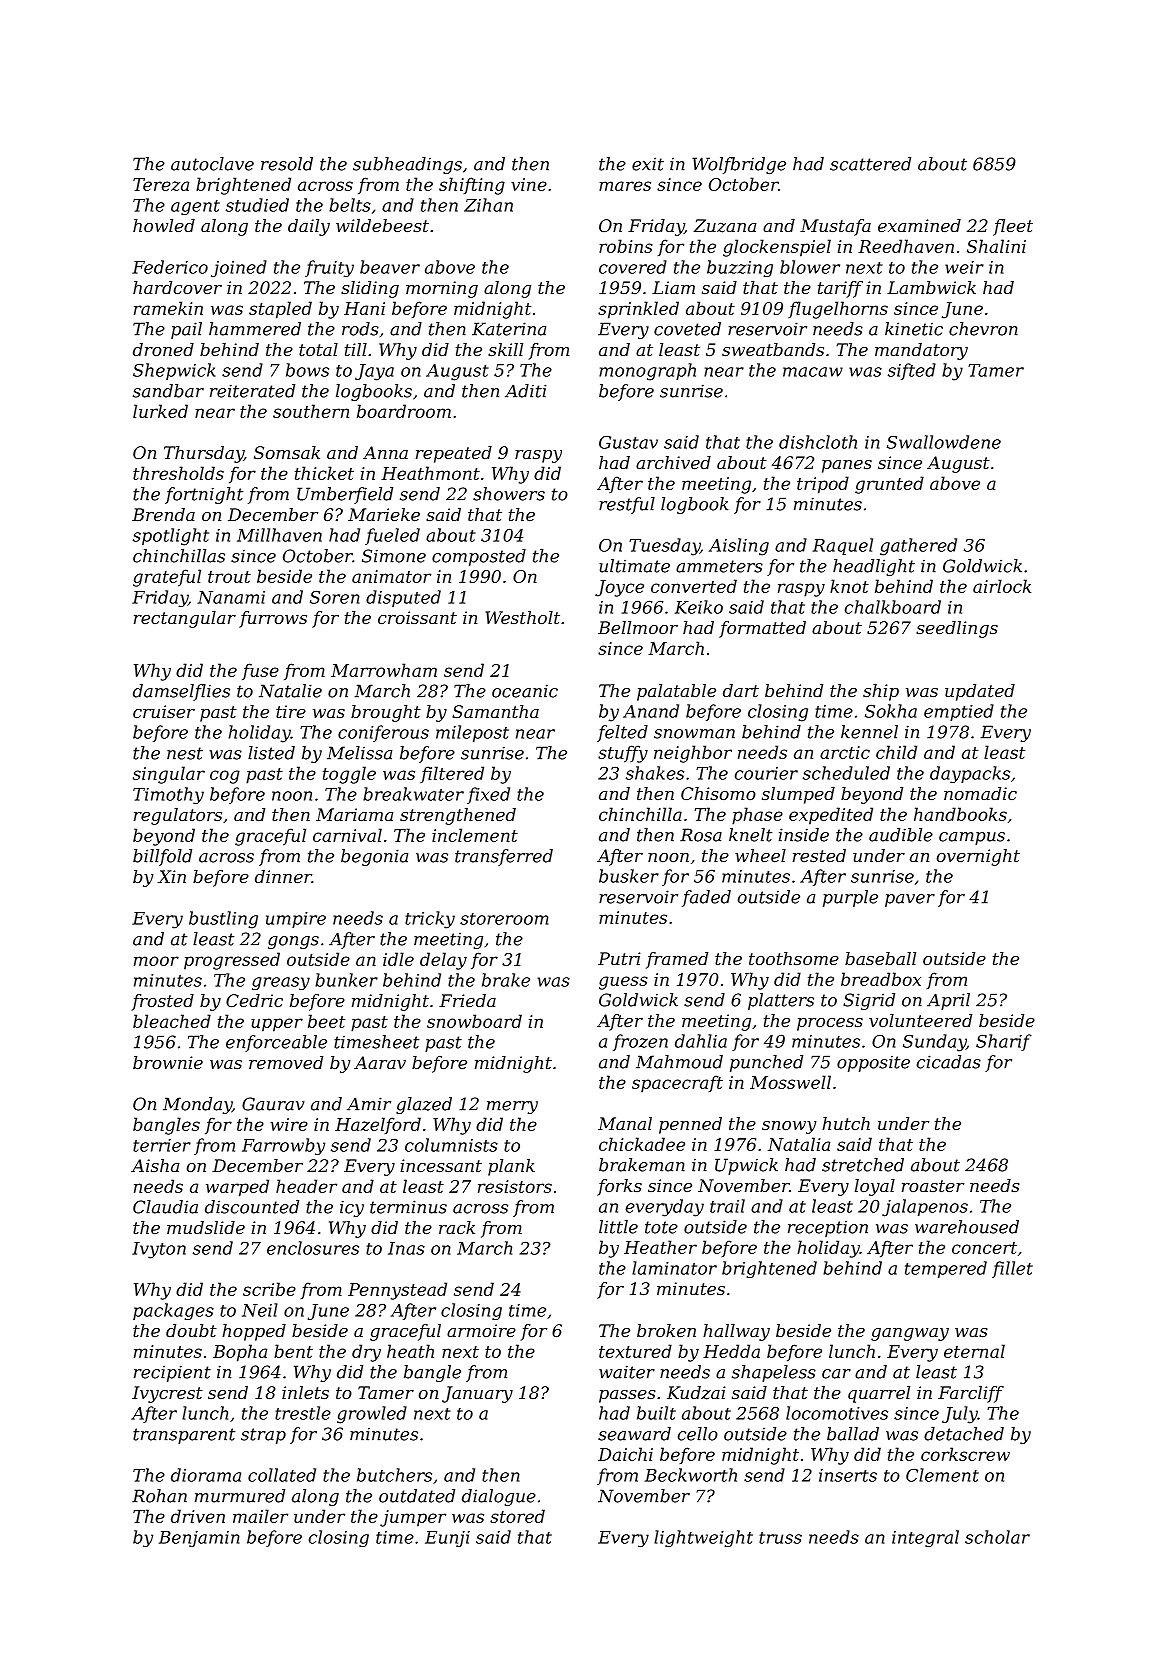  What do you see at coordinates (673, 462) in the screenshot?
I see `archived` at bounding box center [673, 462].
